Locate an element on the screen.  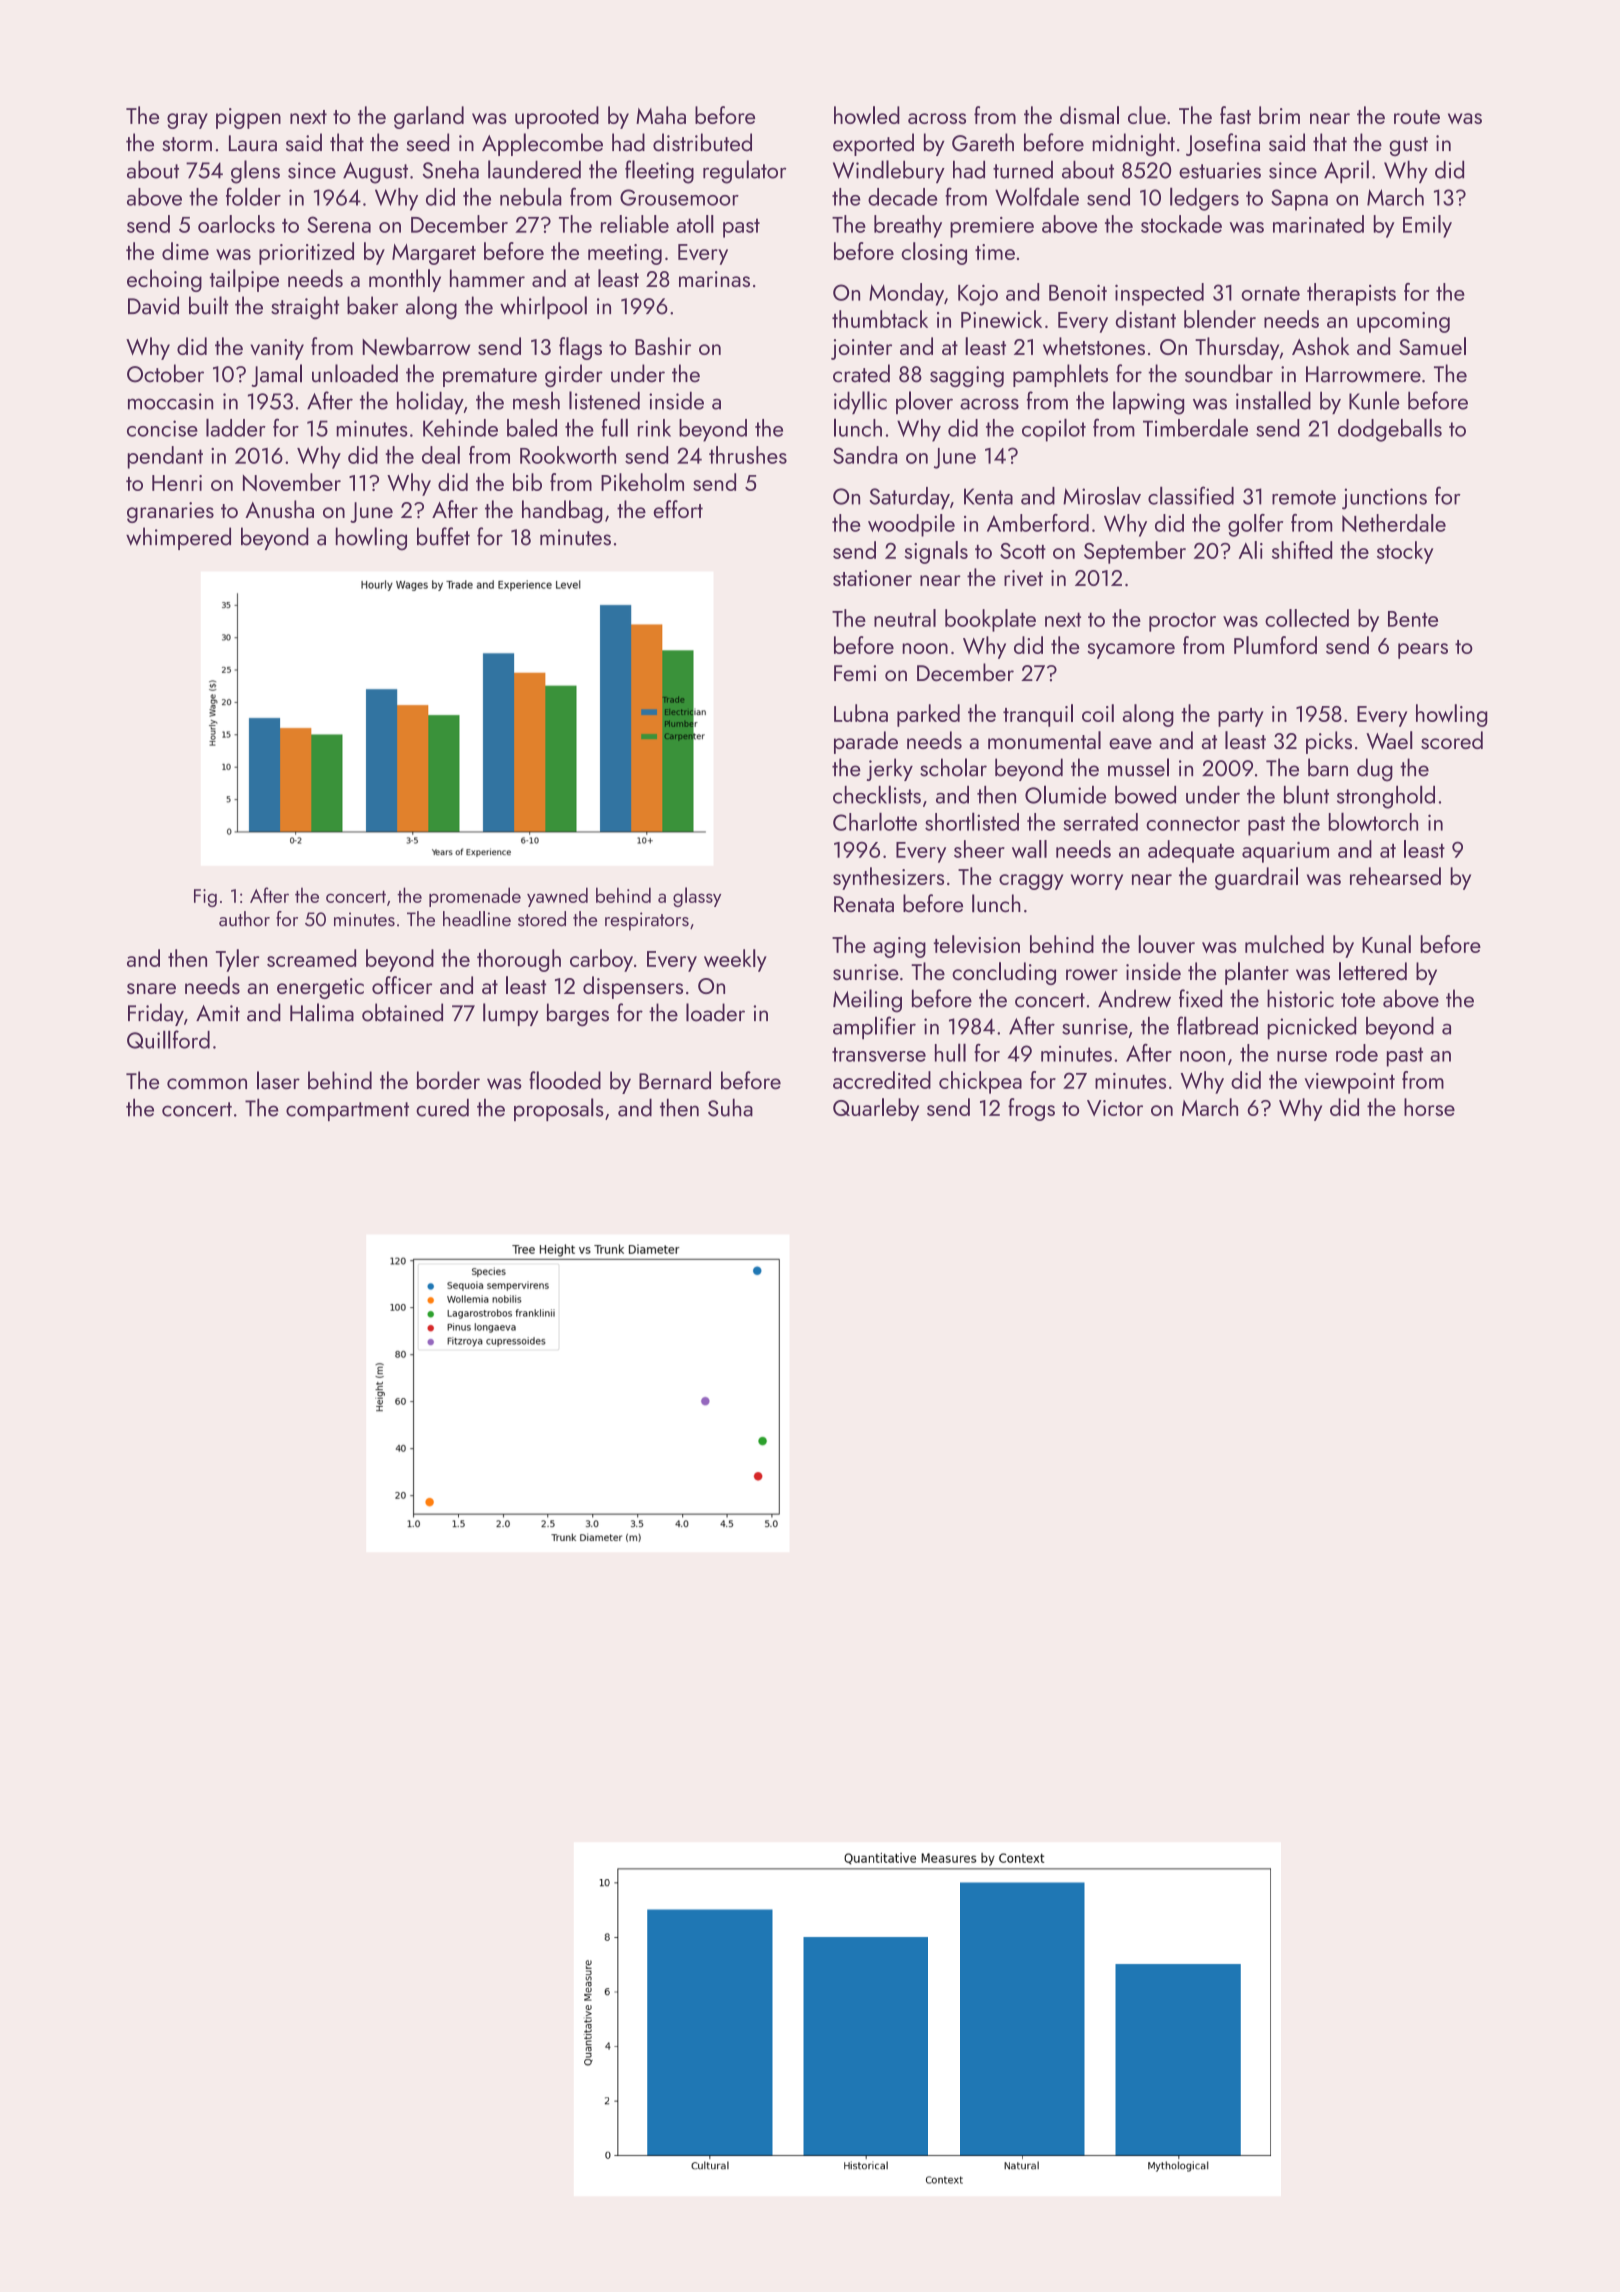
thrushes is located at coordinates (748, 455).
